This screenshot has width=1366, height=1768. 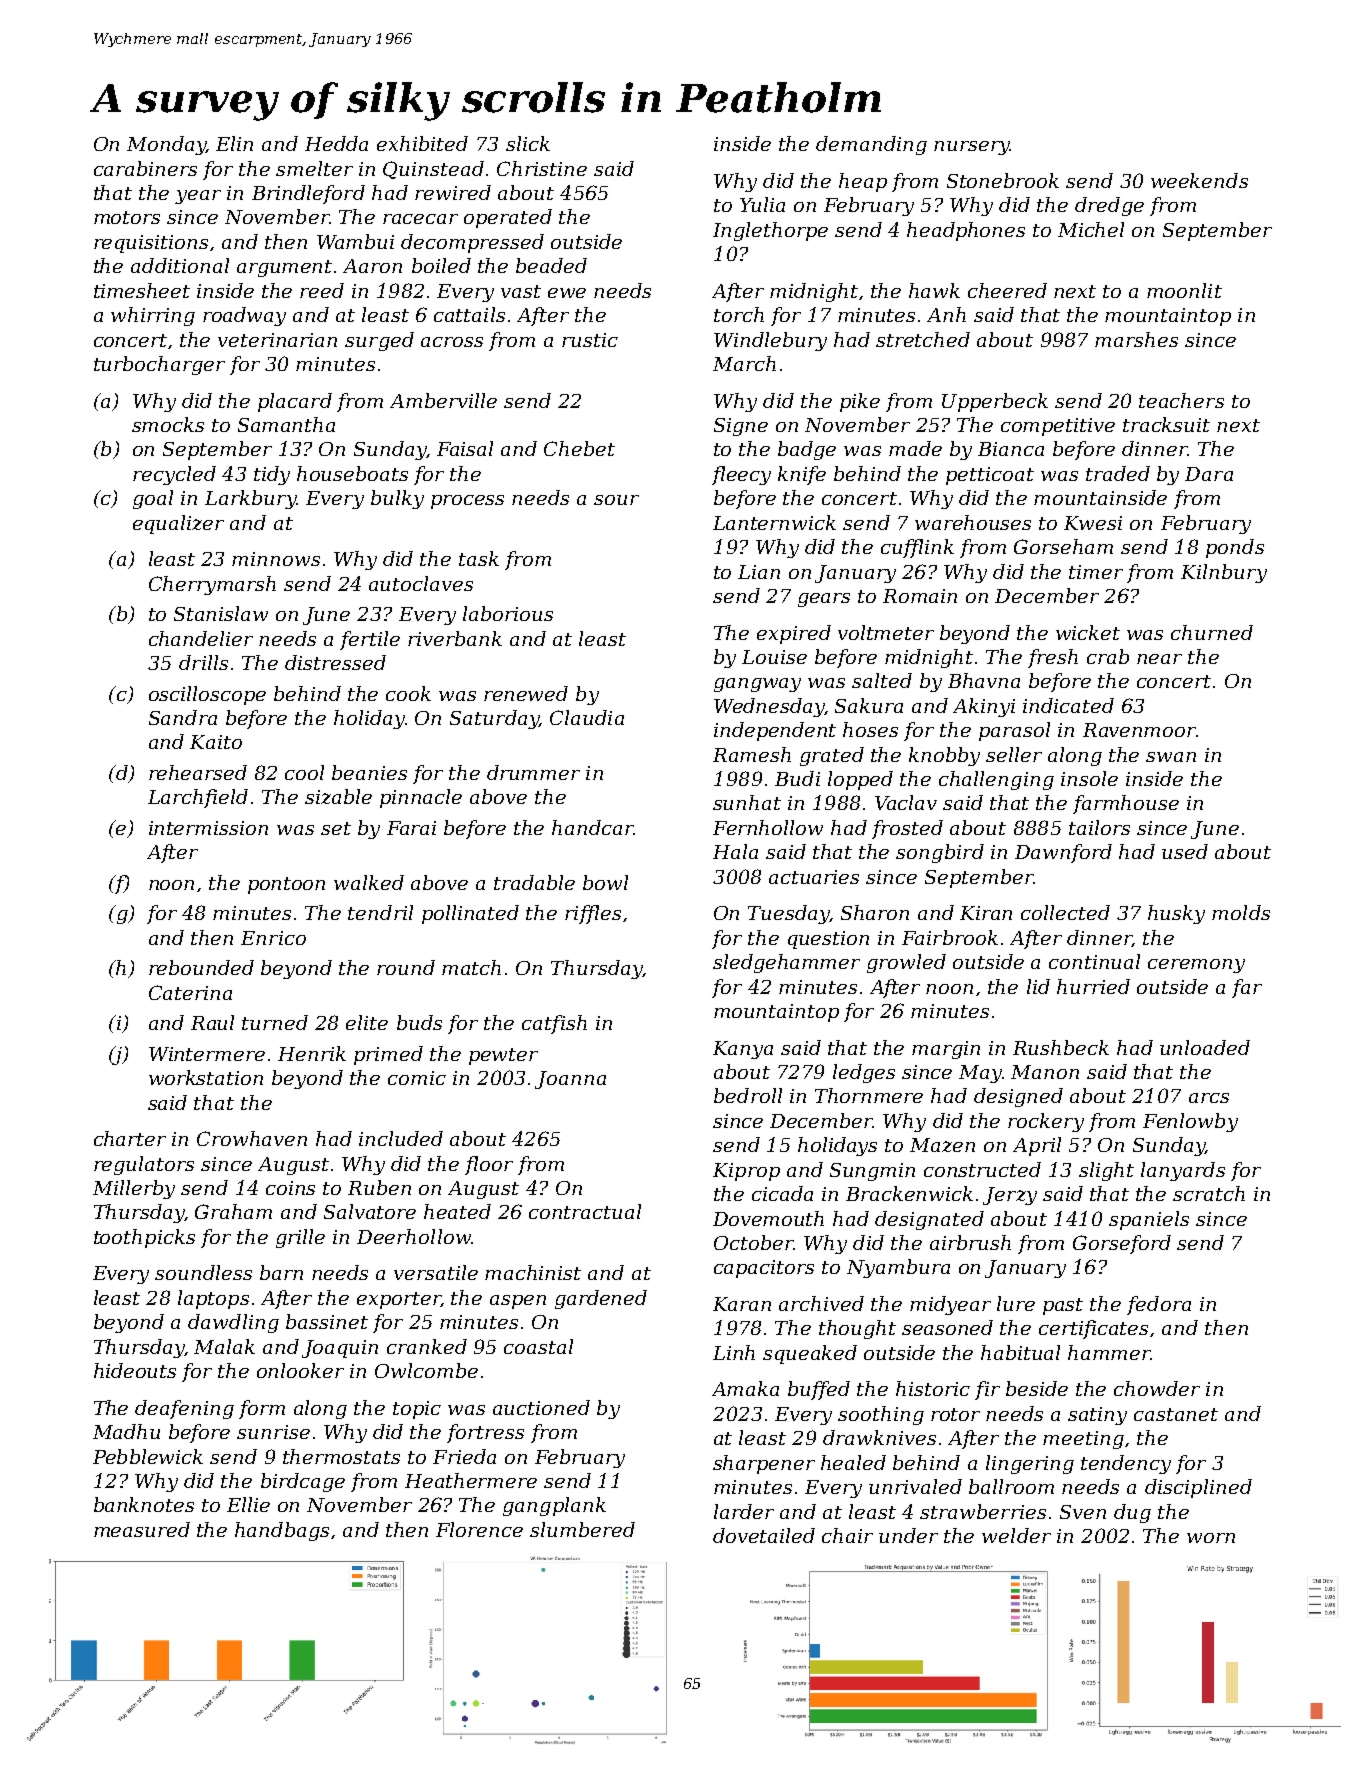 I want to click on weekends, so click(x=1199, y=180).
